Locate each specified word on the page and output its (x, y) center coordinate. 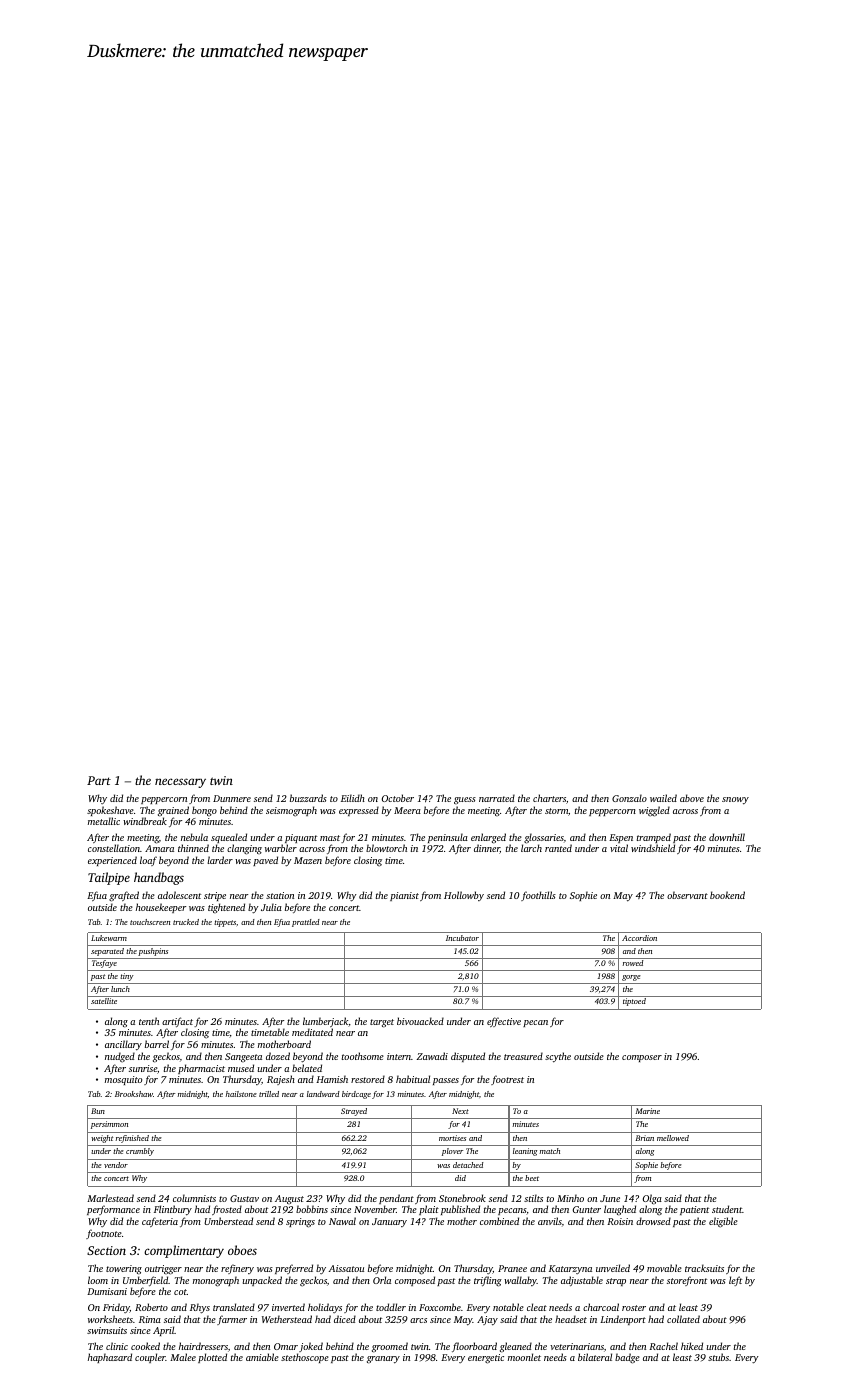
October (398, 798)
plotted (212, 1358)
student (727, 1209)
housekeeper (161, 908)
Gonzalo (629, 798)
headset (571, 1319)
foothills (538, 896)
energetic (486, 1359)
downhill (727, 837)
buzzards (308, 798)
